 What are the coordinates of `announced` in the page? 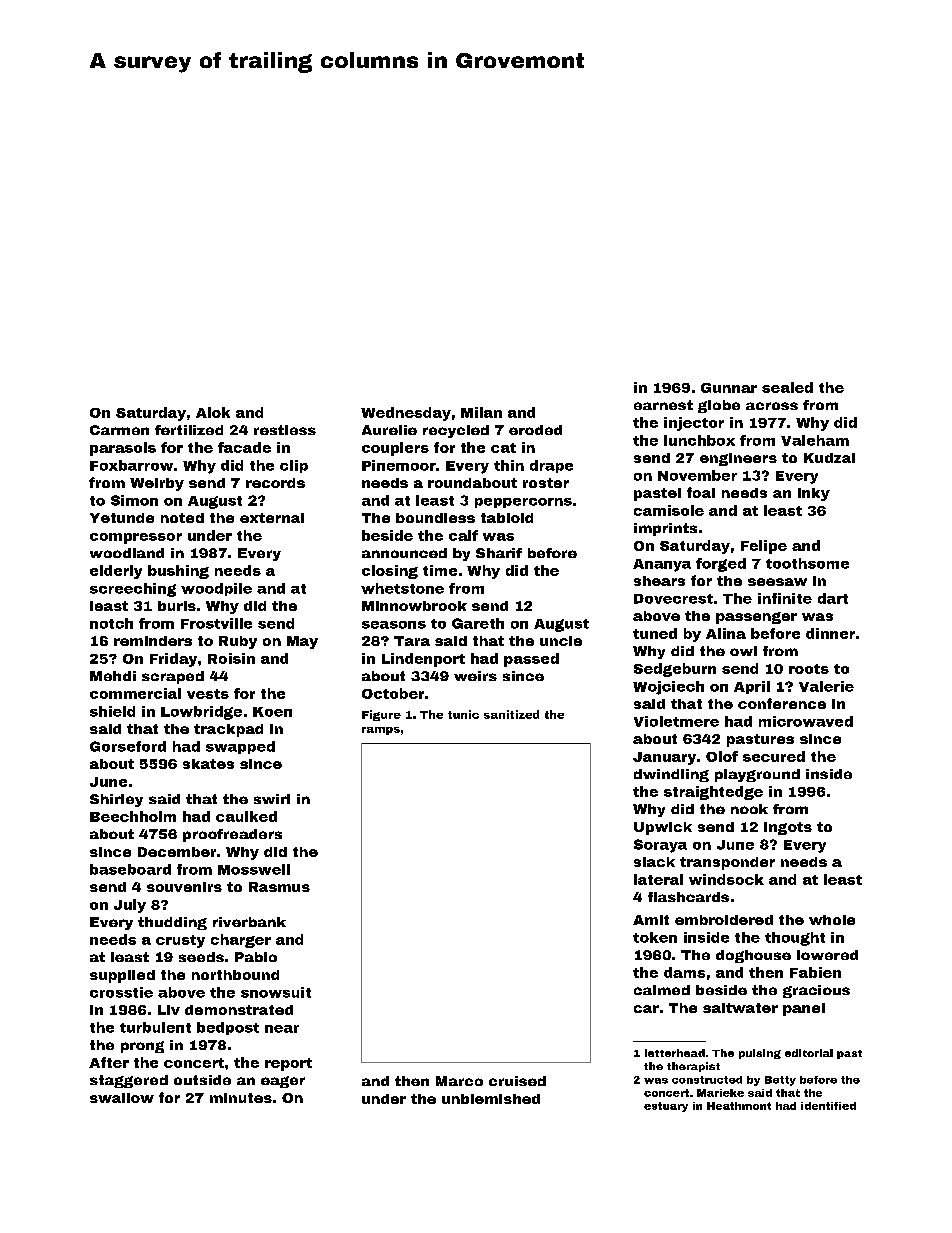 It's located at (404, 553).
